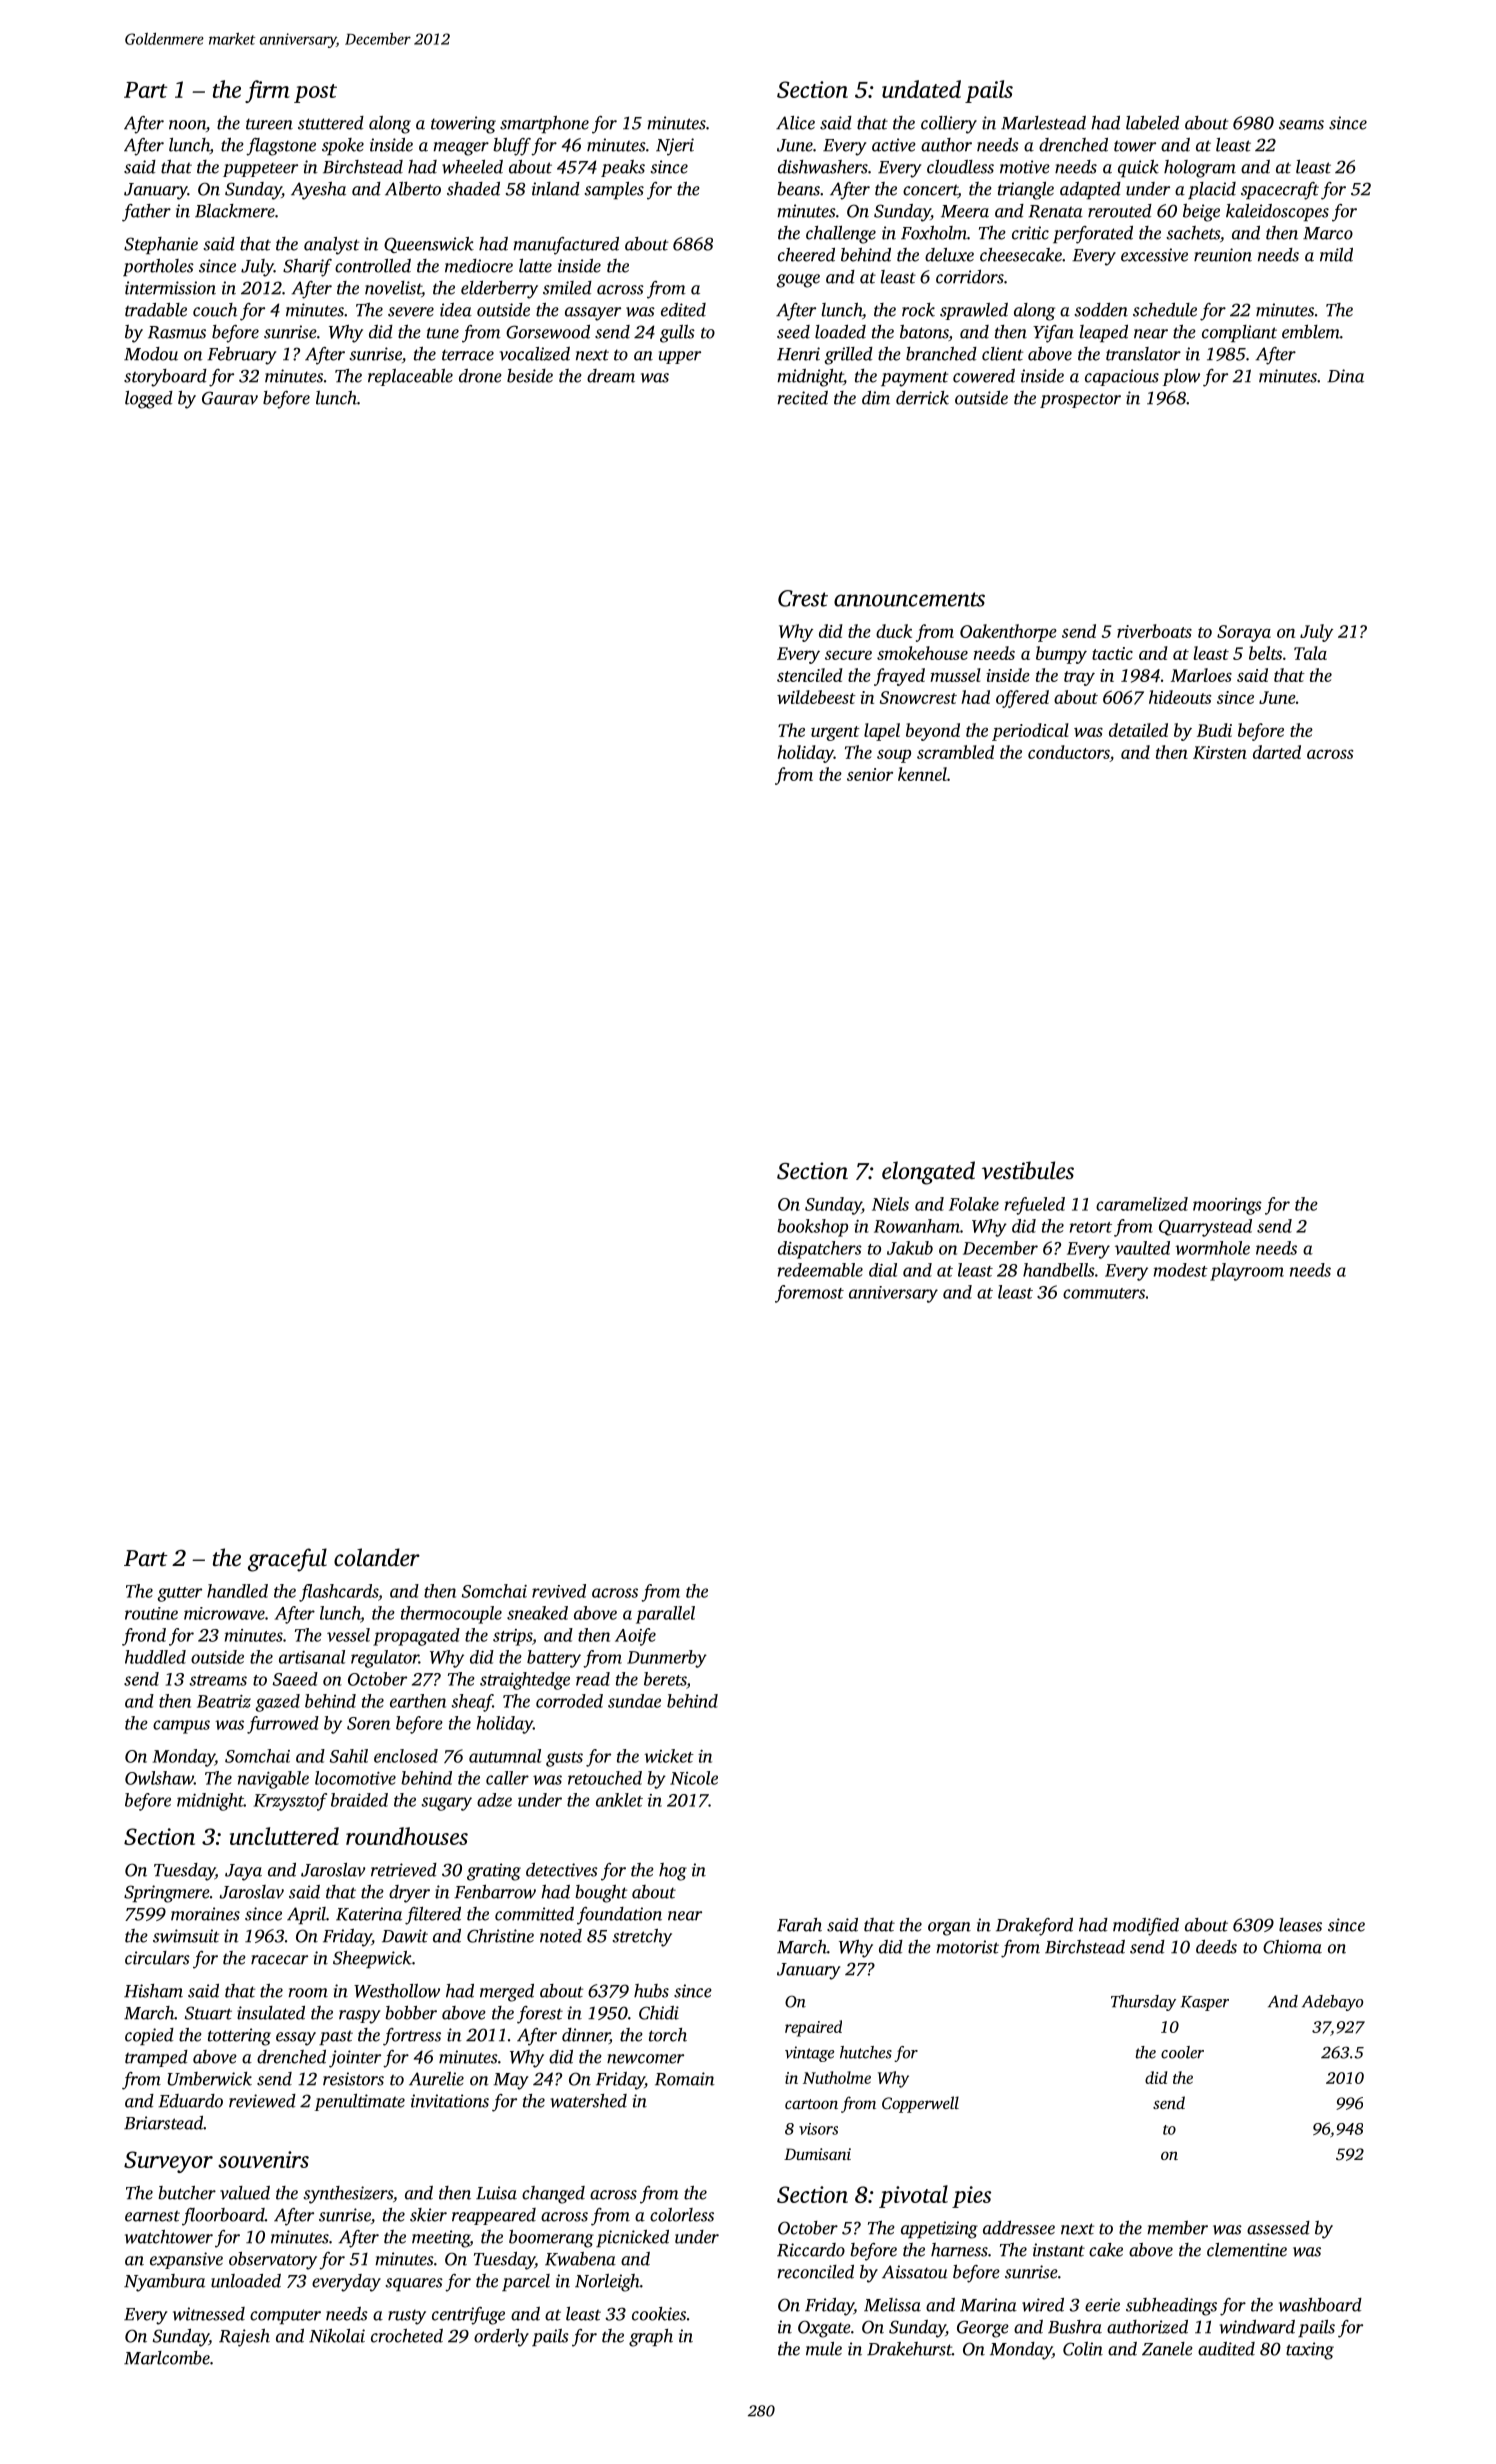 This page has width=1496, height=2464. Describe the element at coordinates (634, 1701) in the page. I see `sundae` at that location.
